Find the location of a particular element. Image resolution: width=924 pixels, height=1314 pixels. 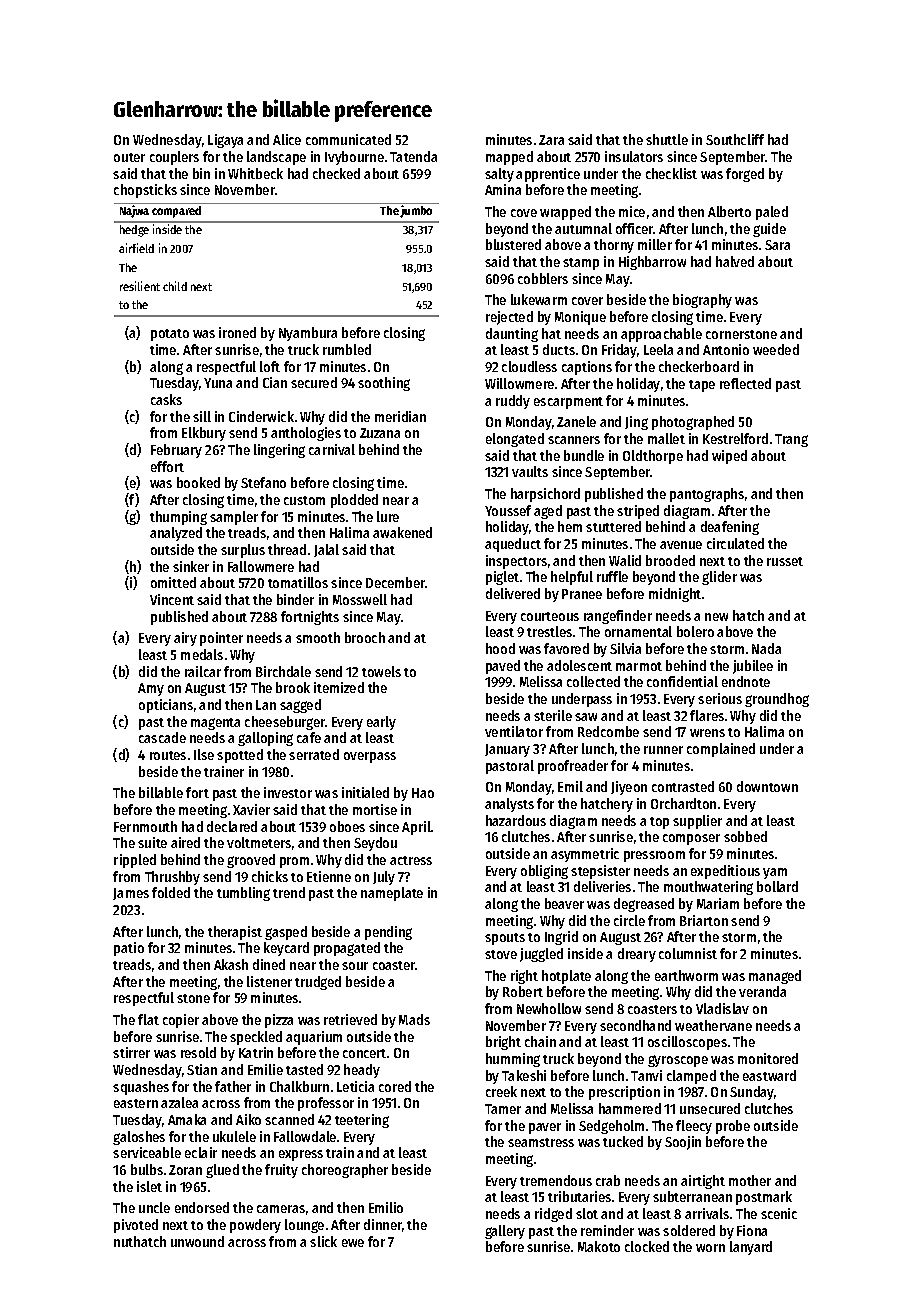

creek is located at coordinates (501, 1091).
